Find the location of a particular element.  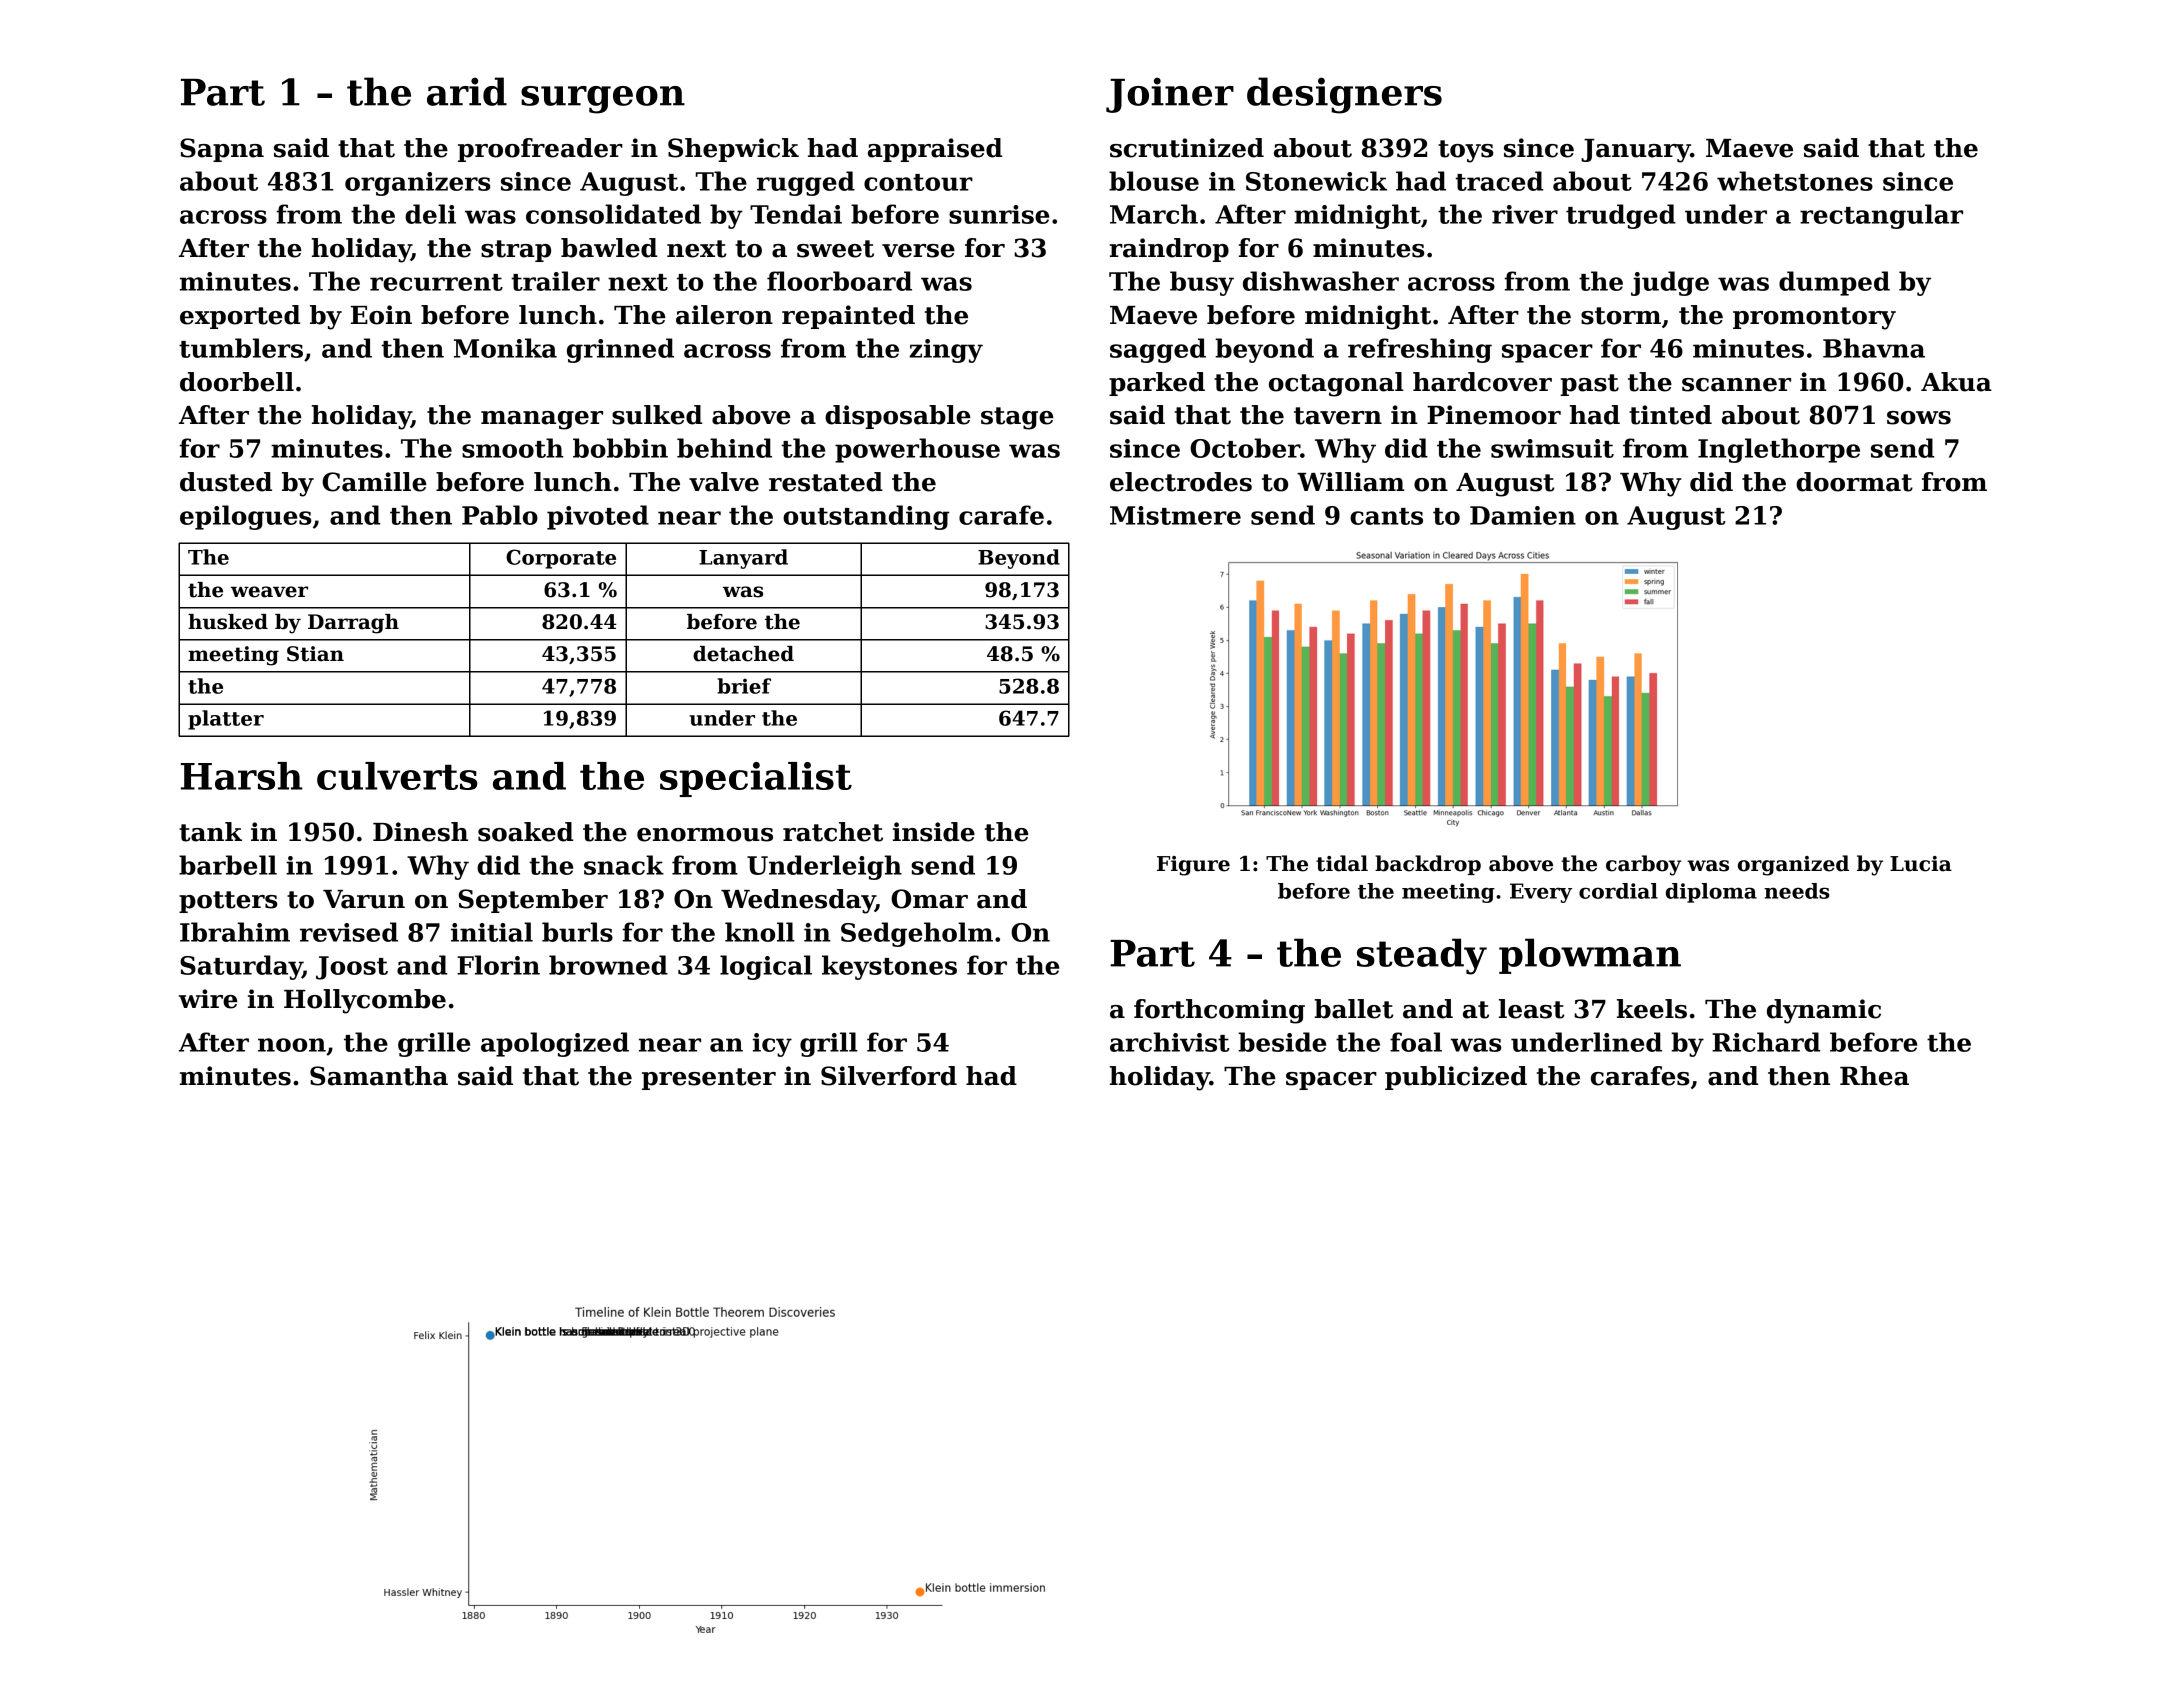

refreshing is located at coordinates (1420, 350).
